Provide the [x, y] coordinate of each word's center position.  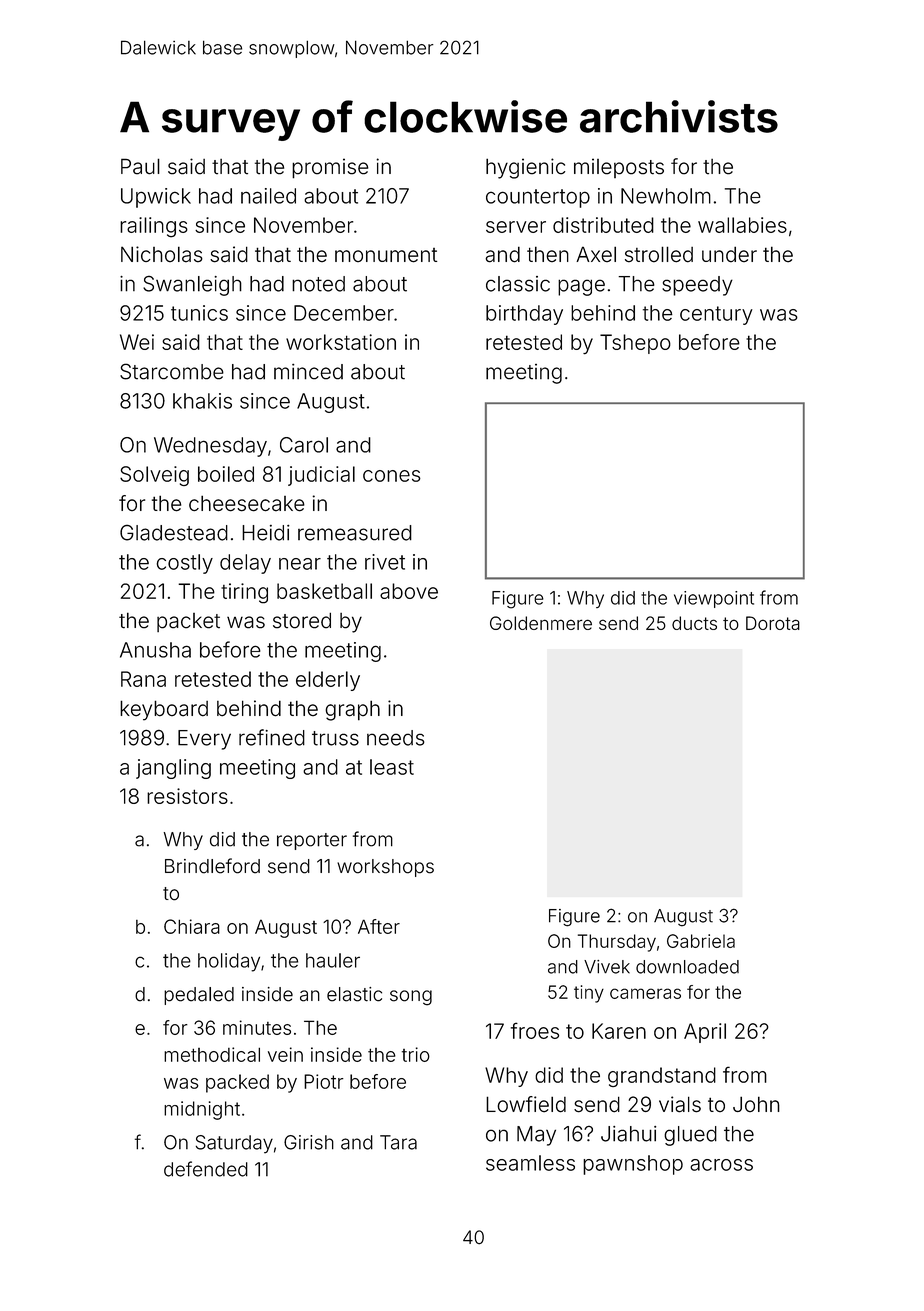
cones [392, 476]
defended [206, 1169]
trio [416, 1054]
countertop [538, 198]
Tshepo [635, 344]
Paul [140, 166]
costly [185, 564]
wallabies [742, 225]
